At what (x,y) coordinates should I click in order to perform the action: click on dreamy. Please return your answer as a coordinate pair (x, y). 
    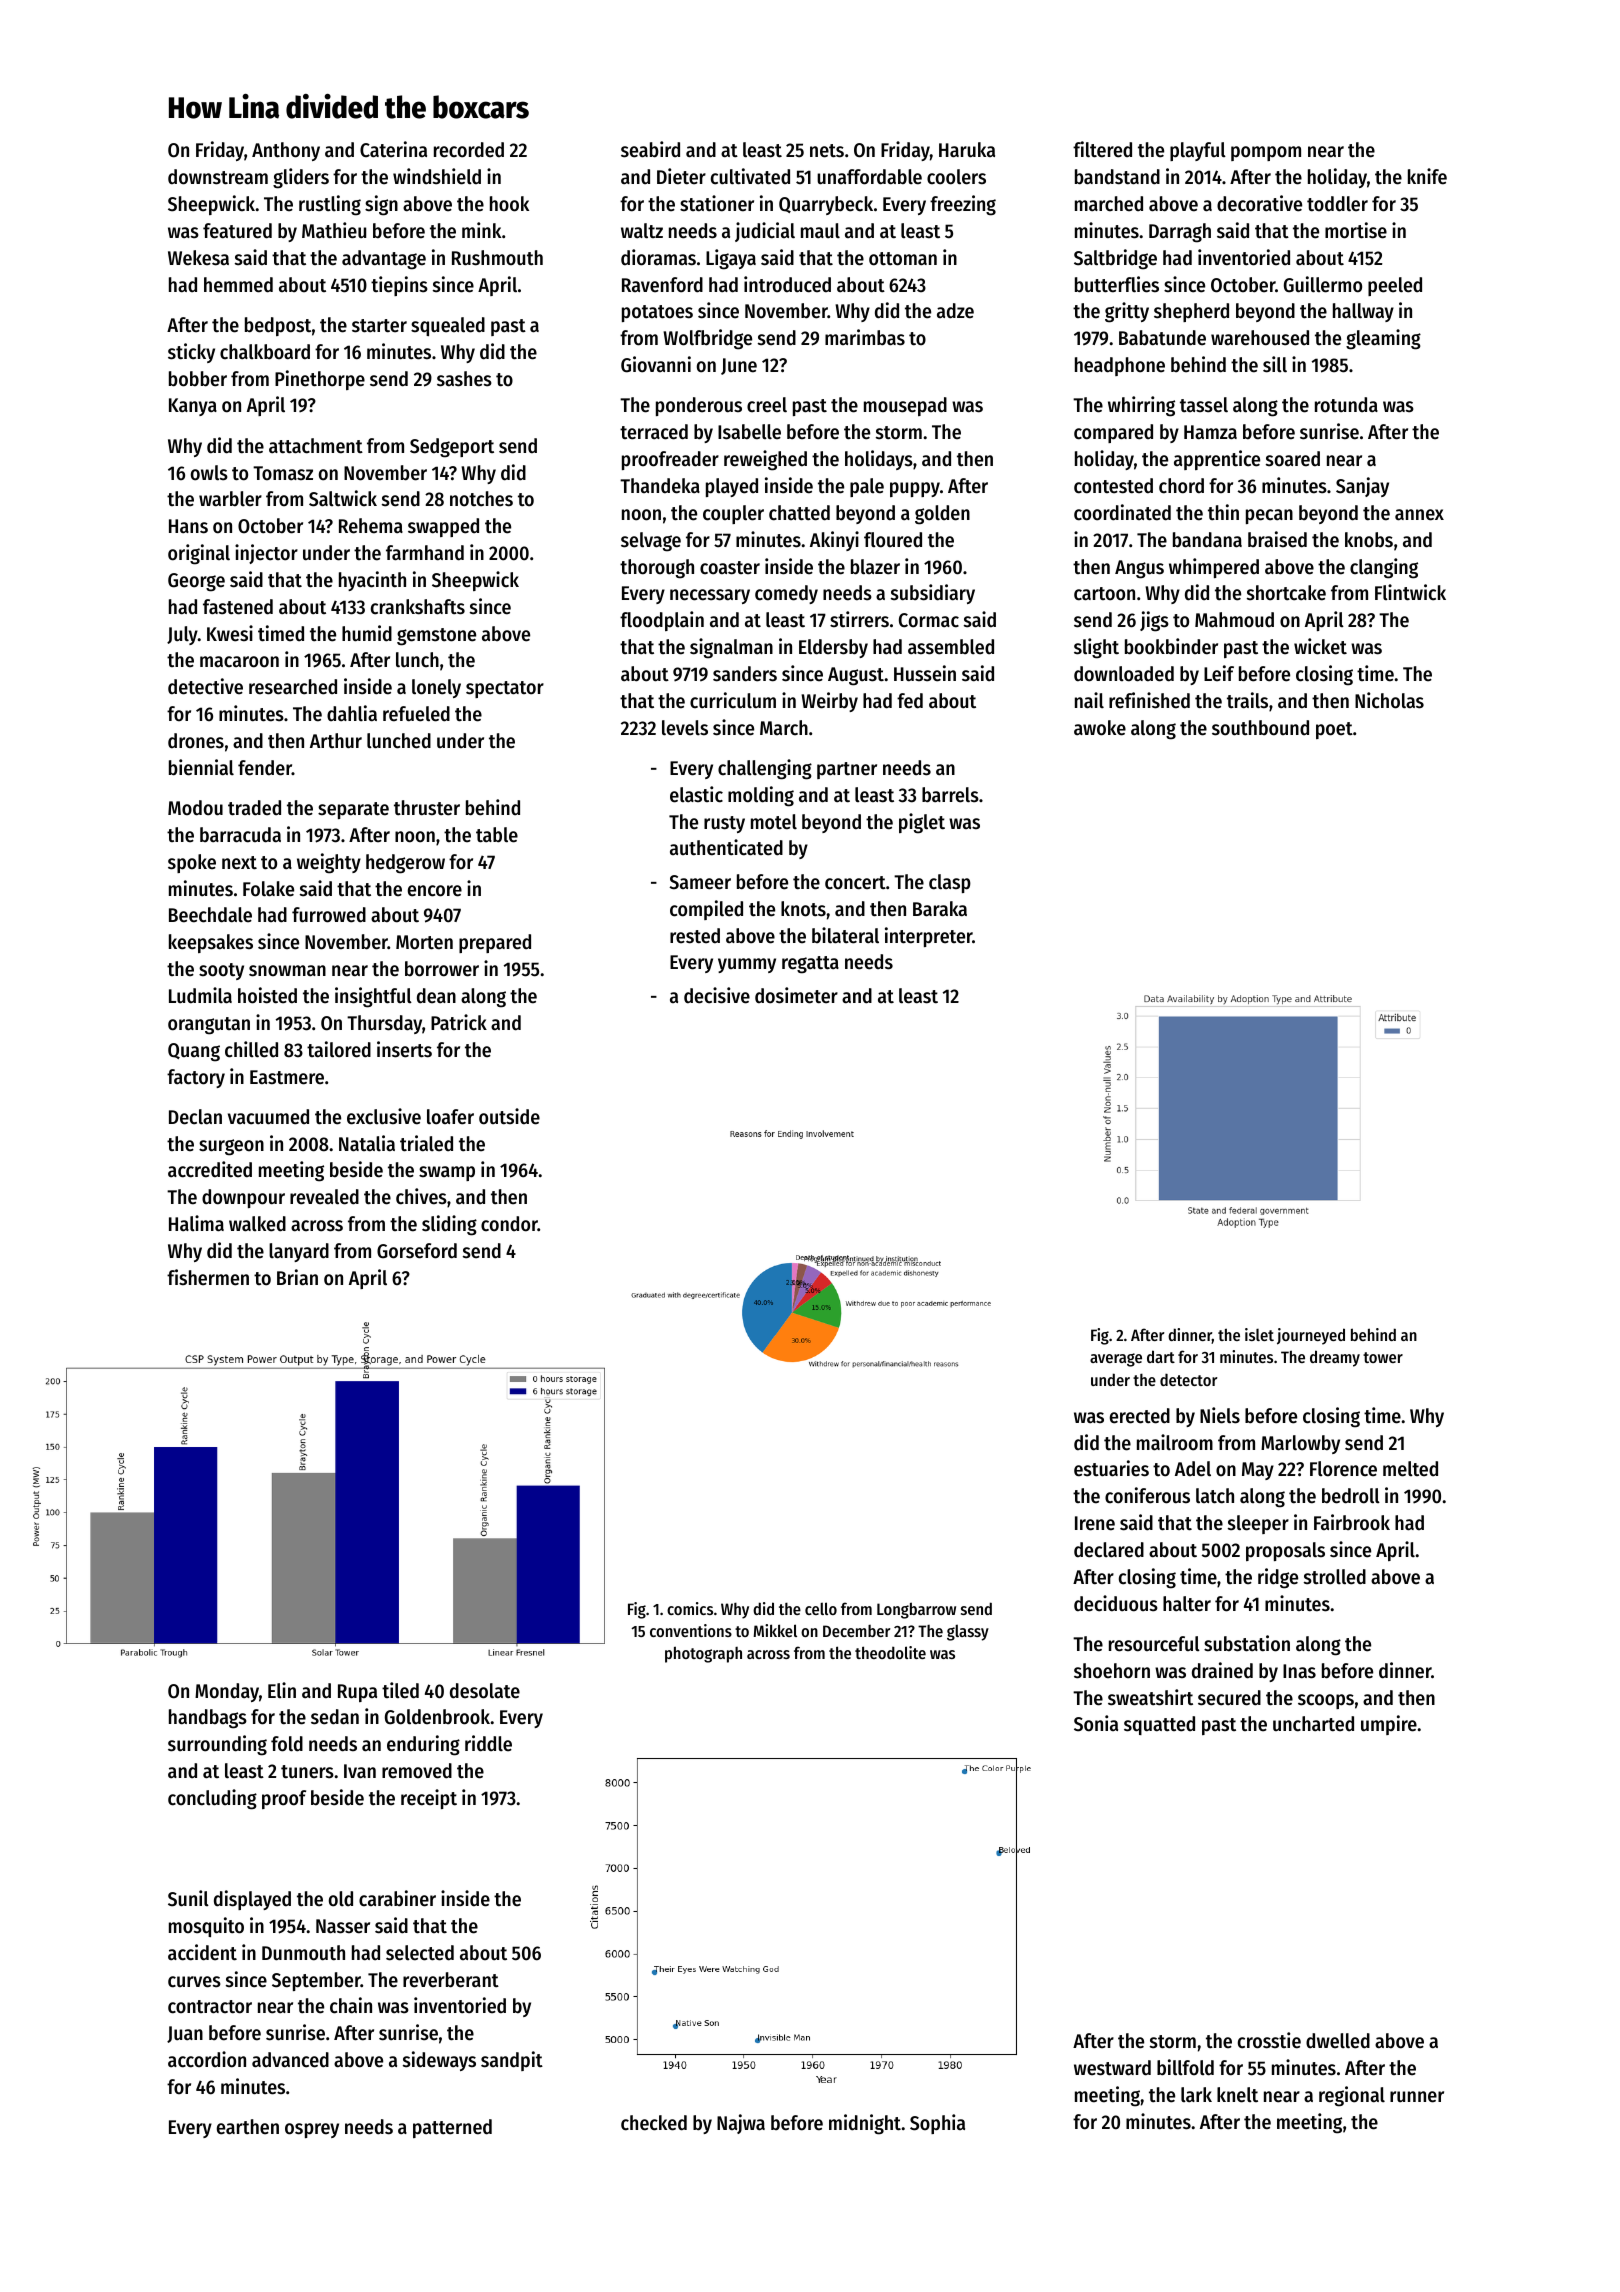
    Looking at the image, I should click on (1335, 1358).
